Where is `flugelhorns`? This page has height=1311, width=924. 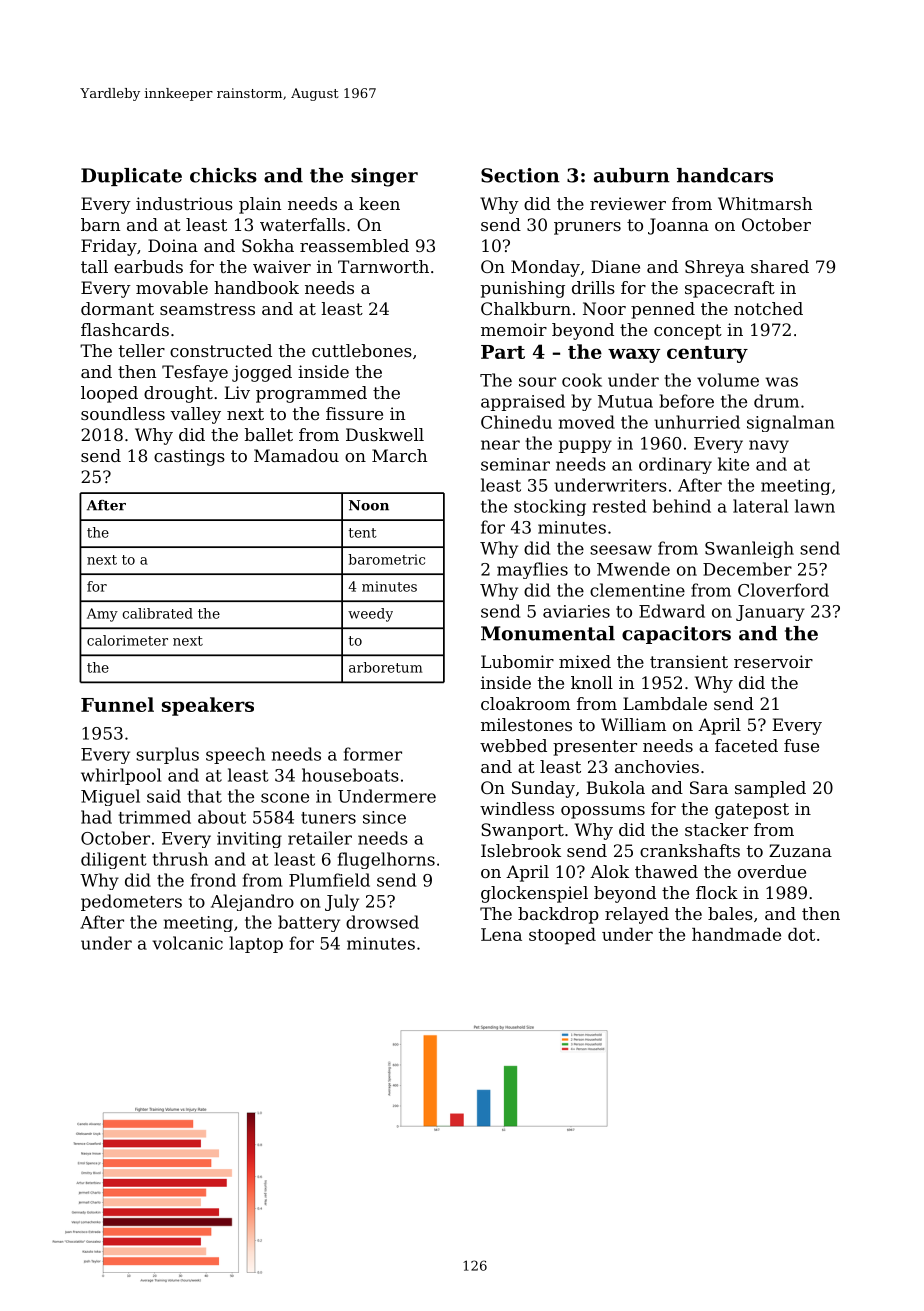 flugelhorns is located at coordinates (386, 860).
